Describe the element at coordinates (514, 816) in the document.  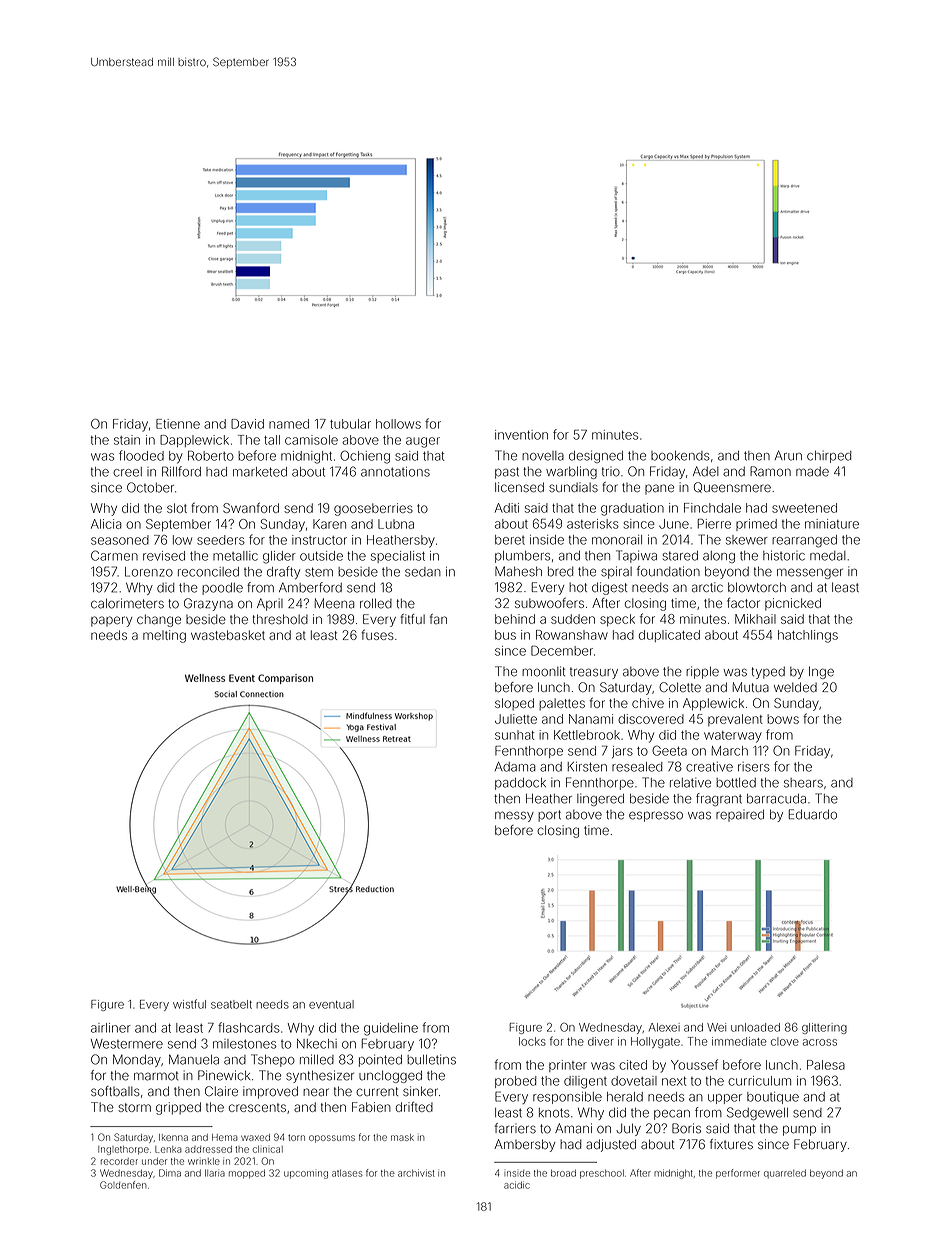
I see `messy` at that location.
